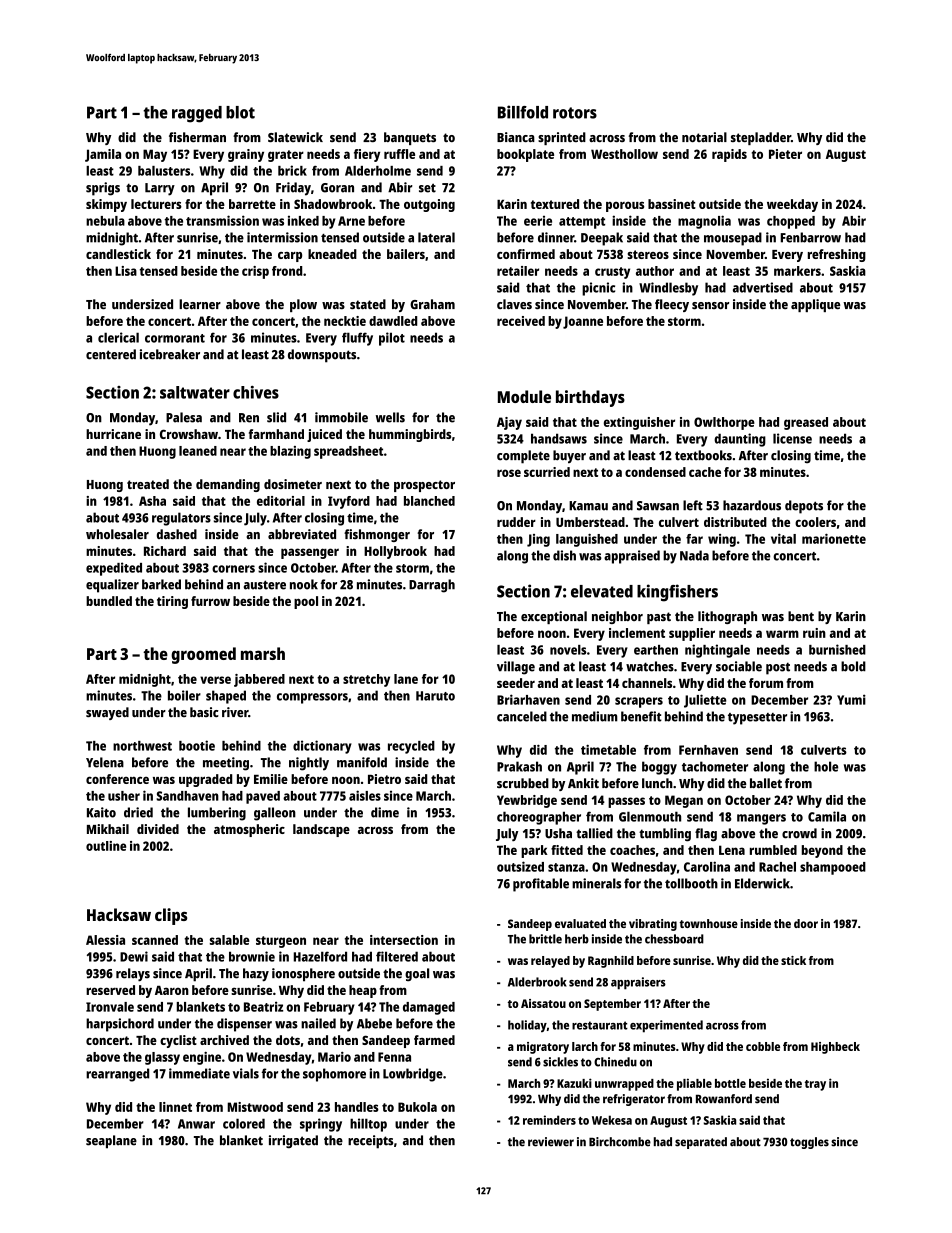 The height and width of the screenshot is (1233, 952). I want to click on stretchy, so click(366, 680).
